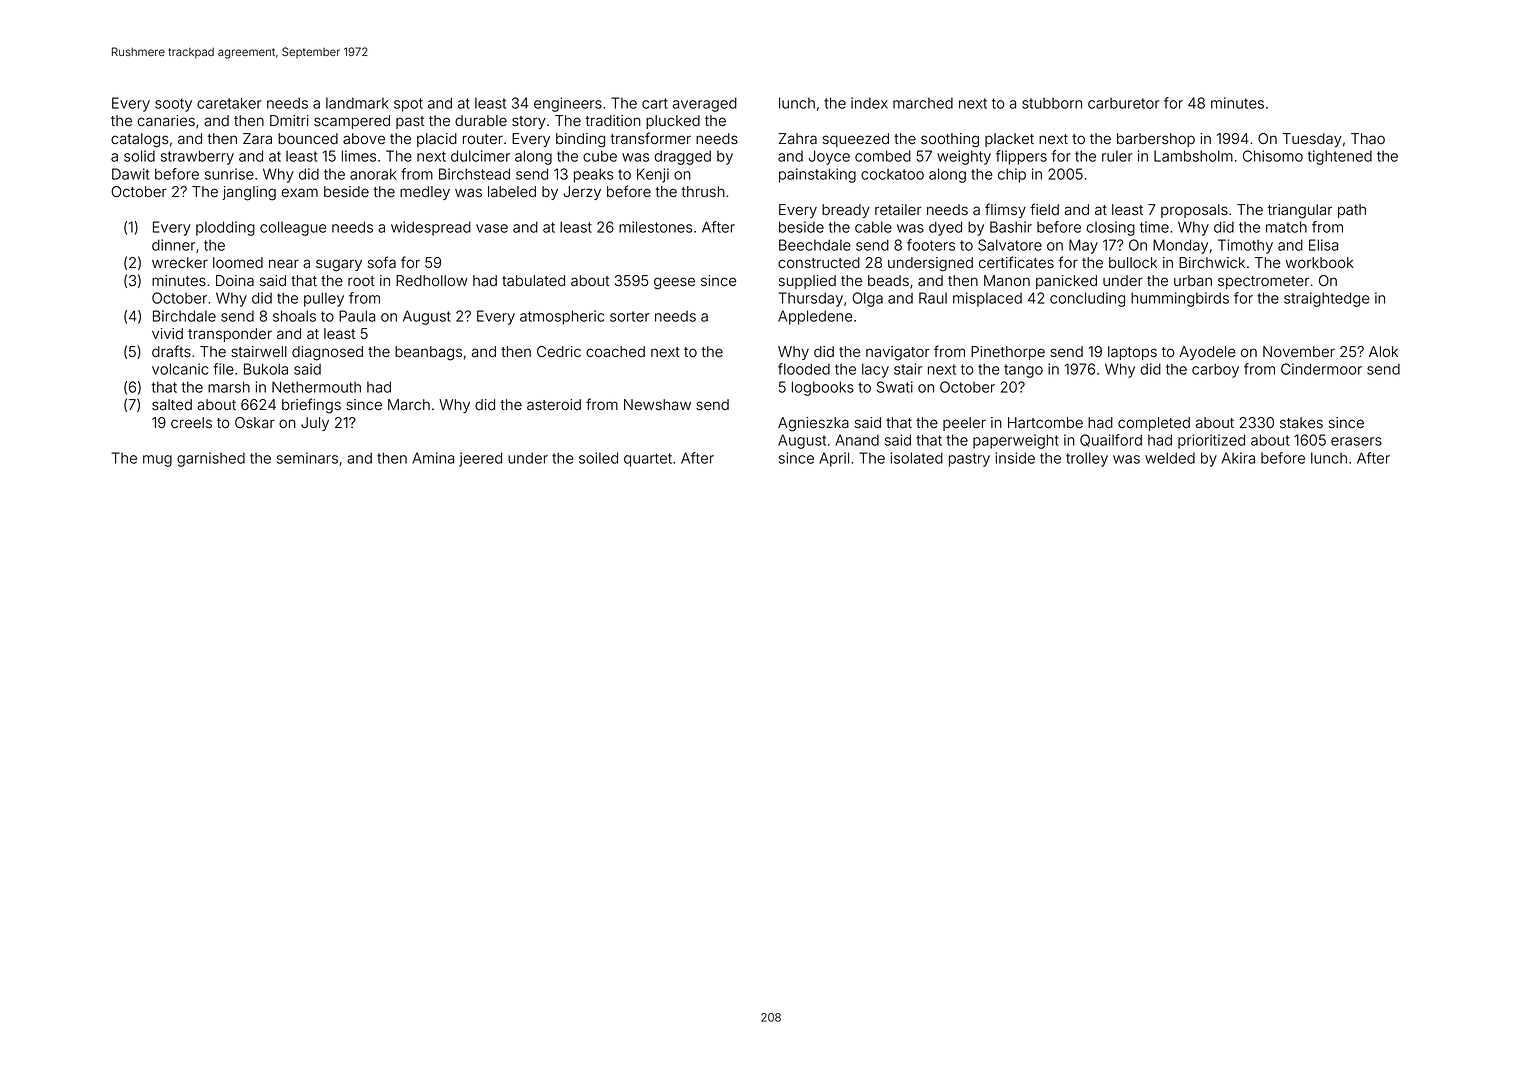 This image has height=1076, width=1521. Describe the element at coordinates (1215, 370) in the image. I see `carboy` at that location.
